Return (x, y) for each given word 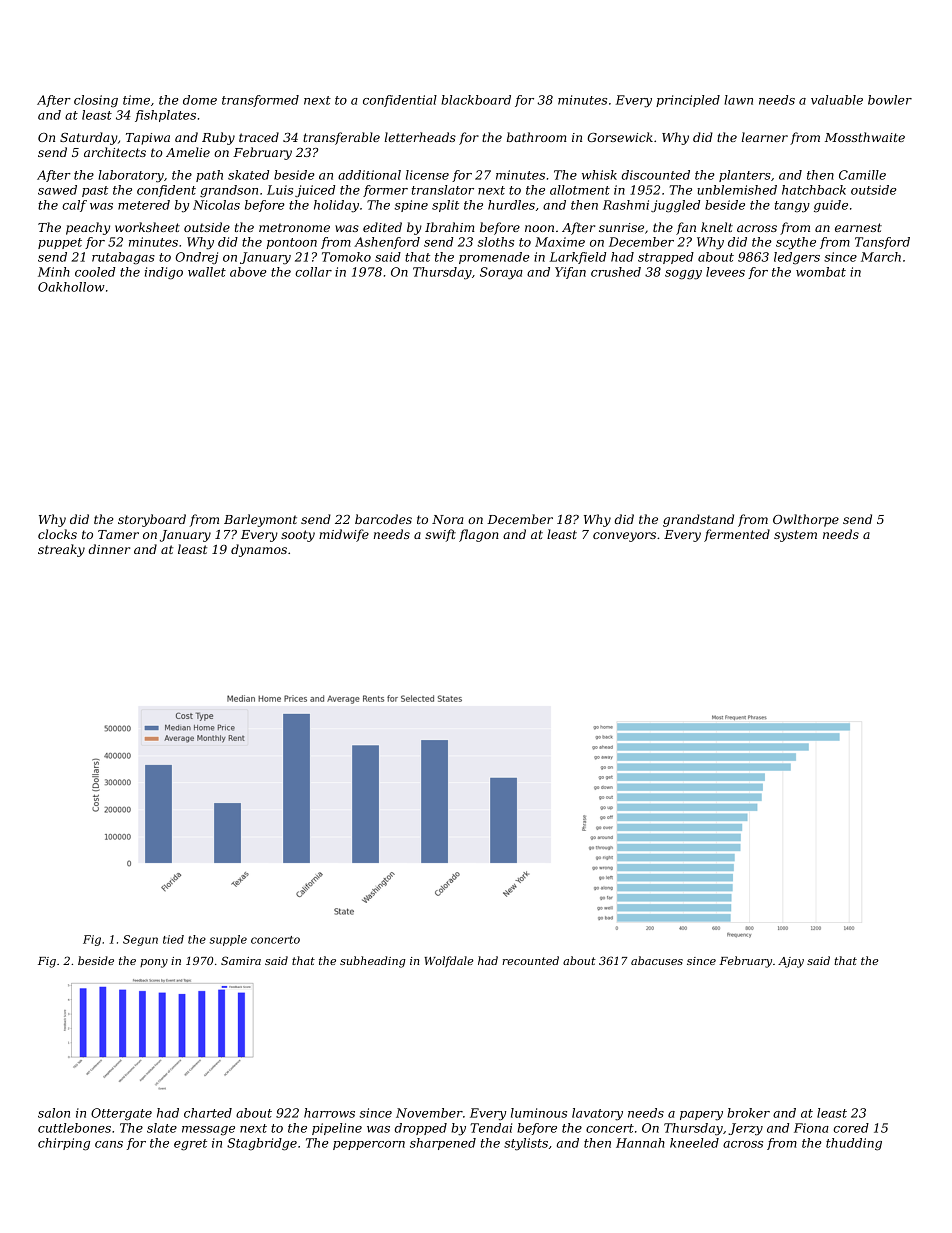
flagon (479, 535)
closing (96, 101)
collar (313, 272)
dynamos (259, 550)
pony (154, 963)
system (795, 536)
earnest (858, 227)
